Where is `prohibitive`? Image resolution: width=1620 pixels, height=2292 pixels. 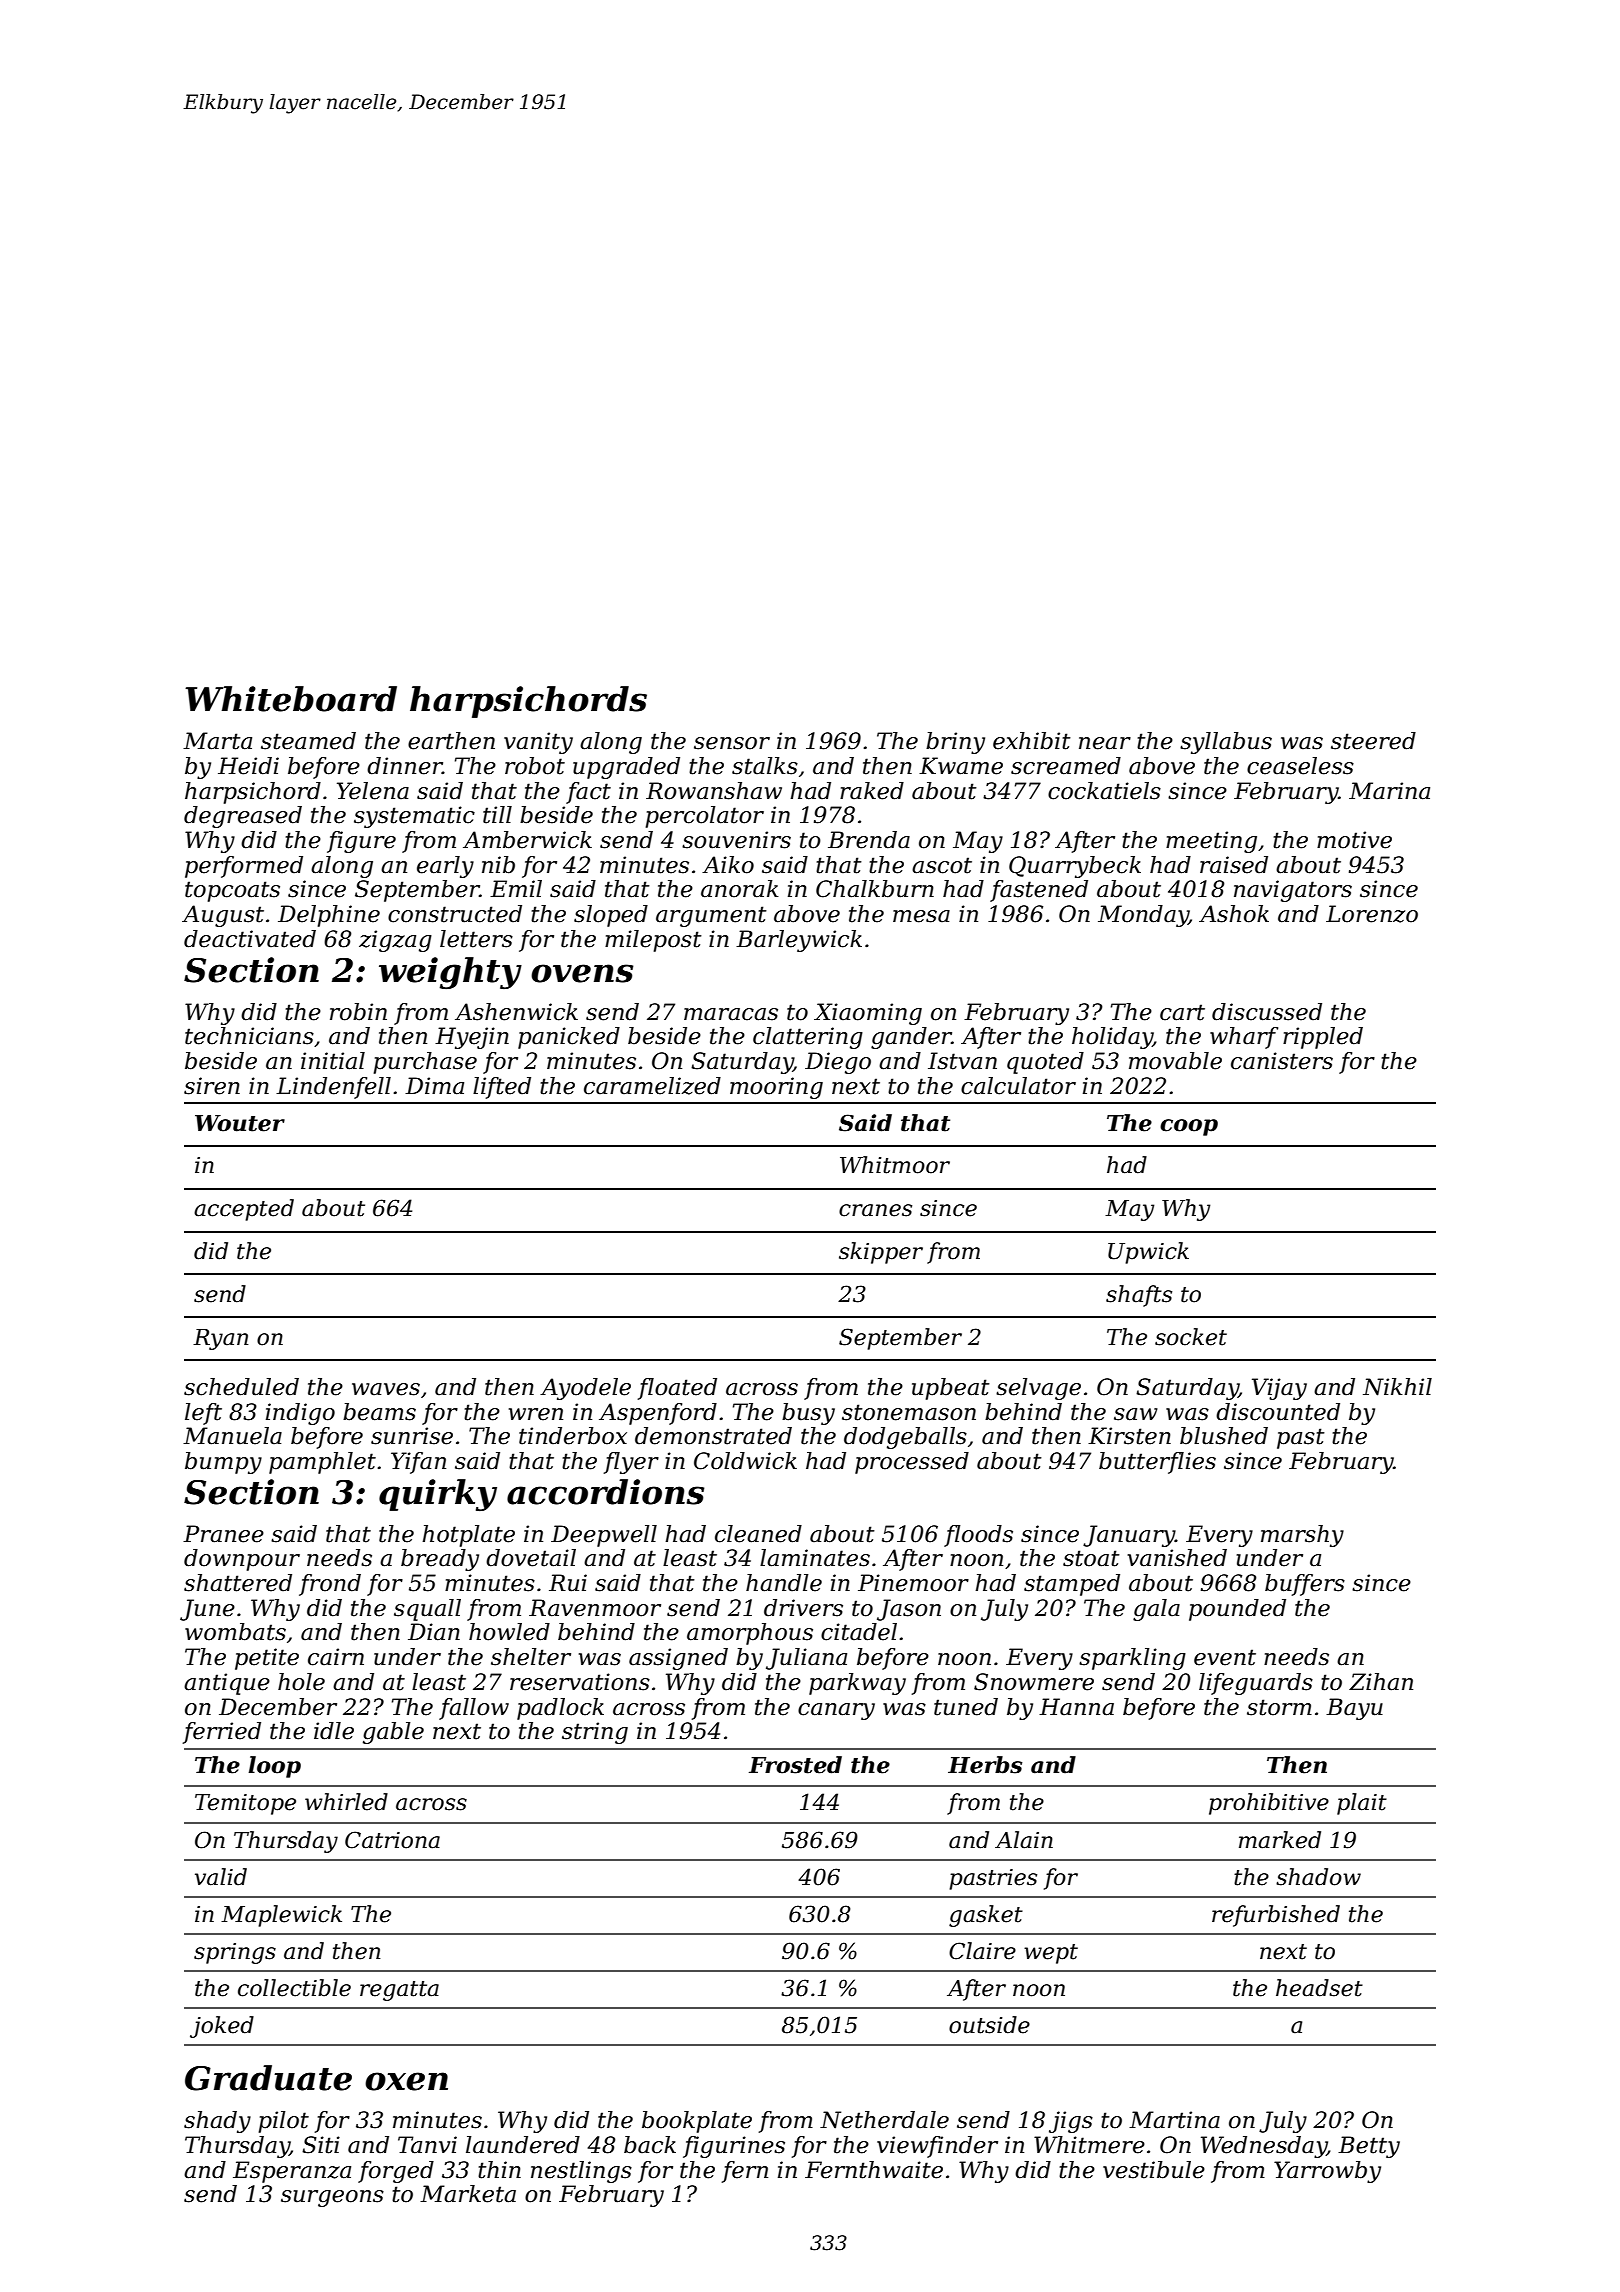 prohibitive is located at coordinates (1269, 1804).
